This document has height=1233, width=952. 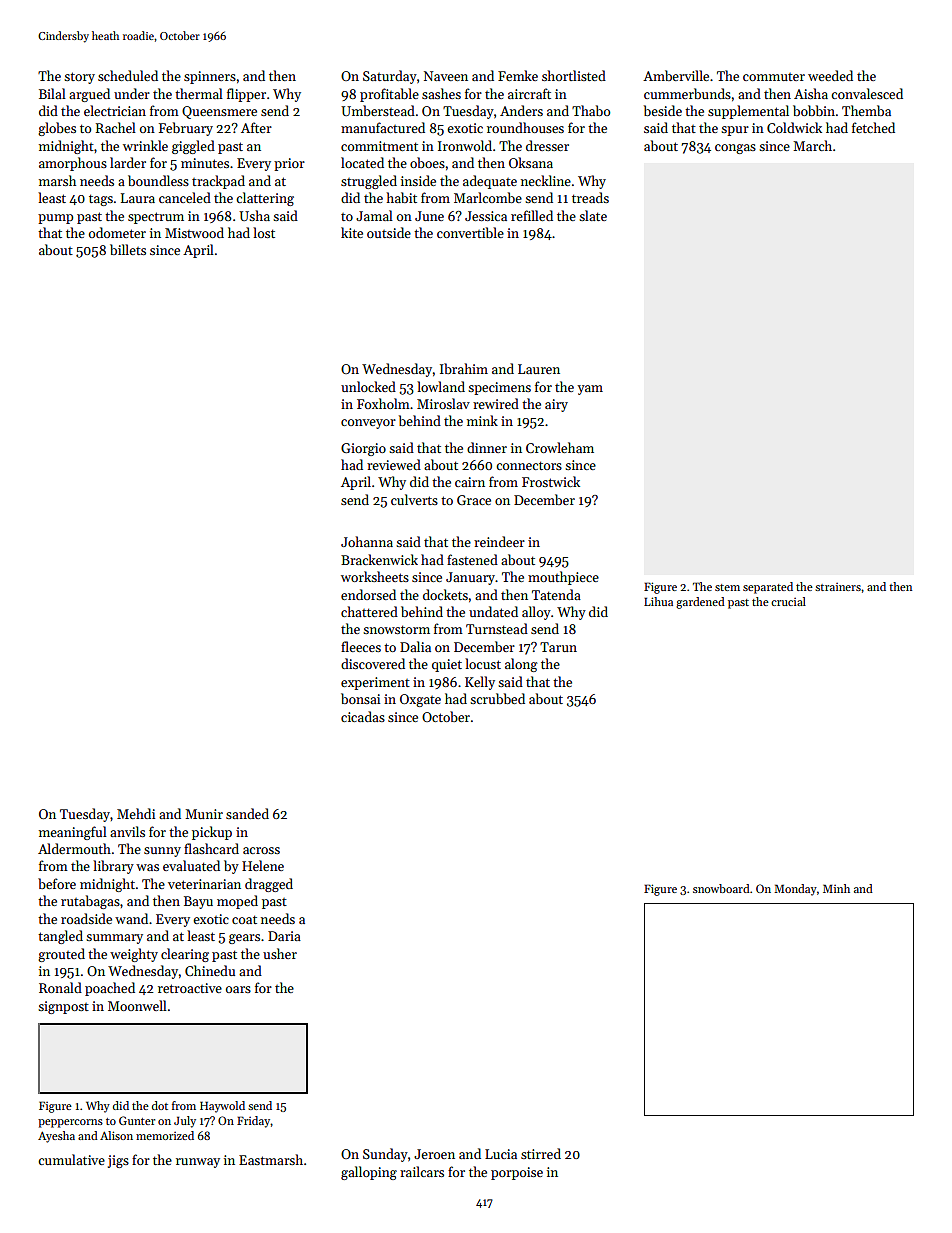 What do you see at coordinates (238, 989) in the document?
I see `oars` at bounding box center [238, 989].
